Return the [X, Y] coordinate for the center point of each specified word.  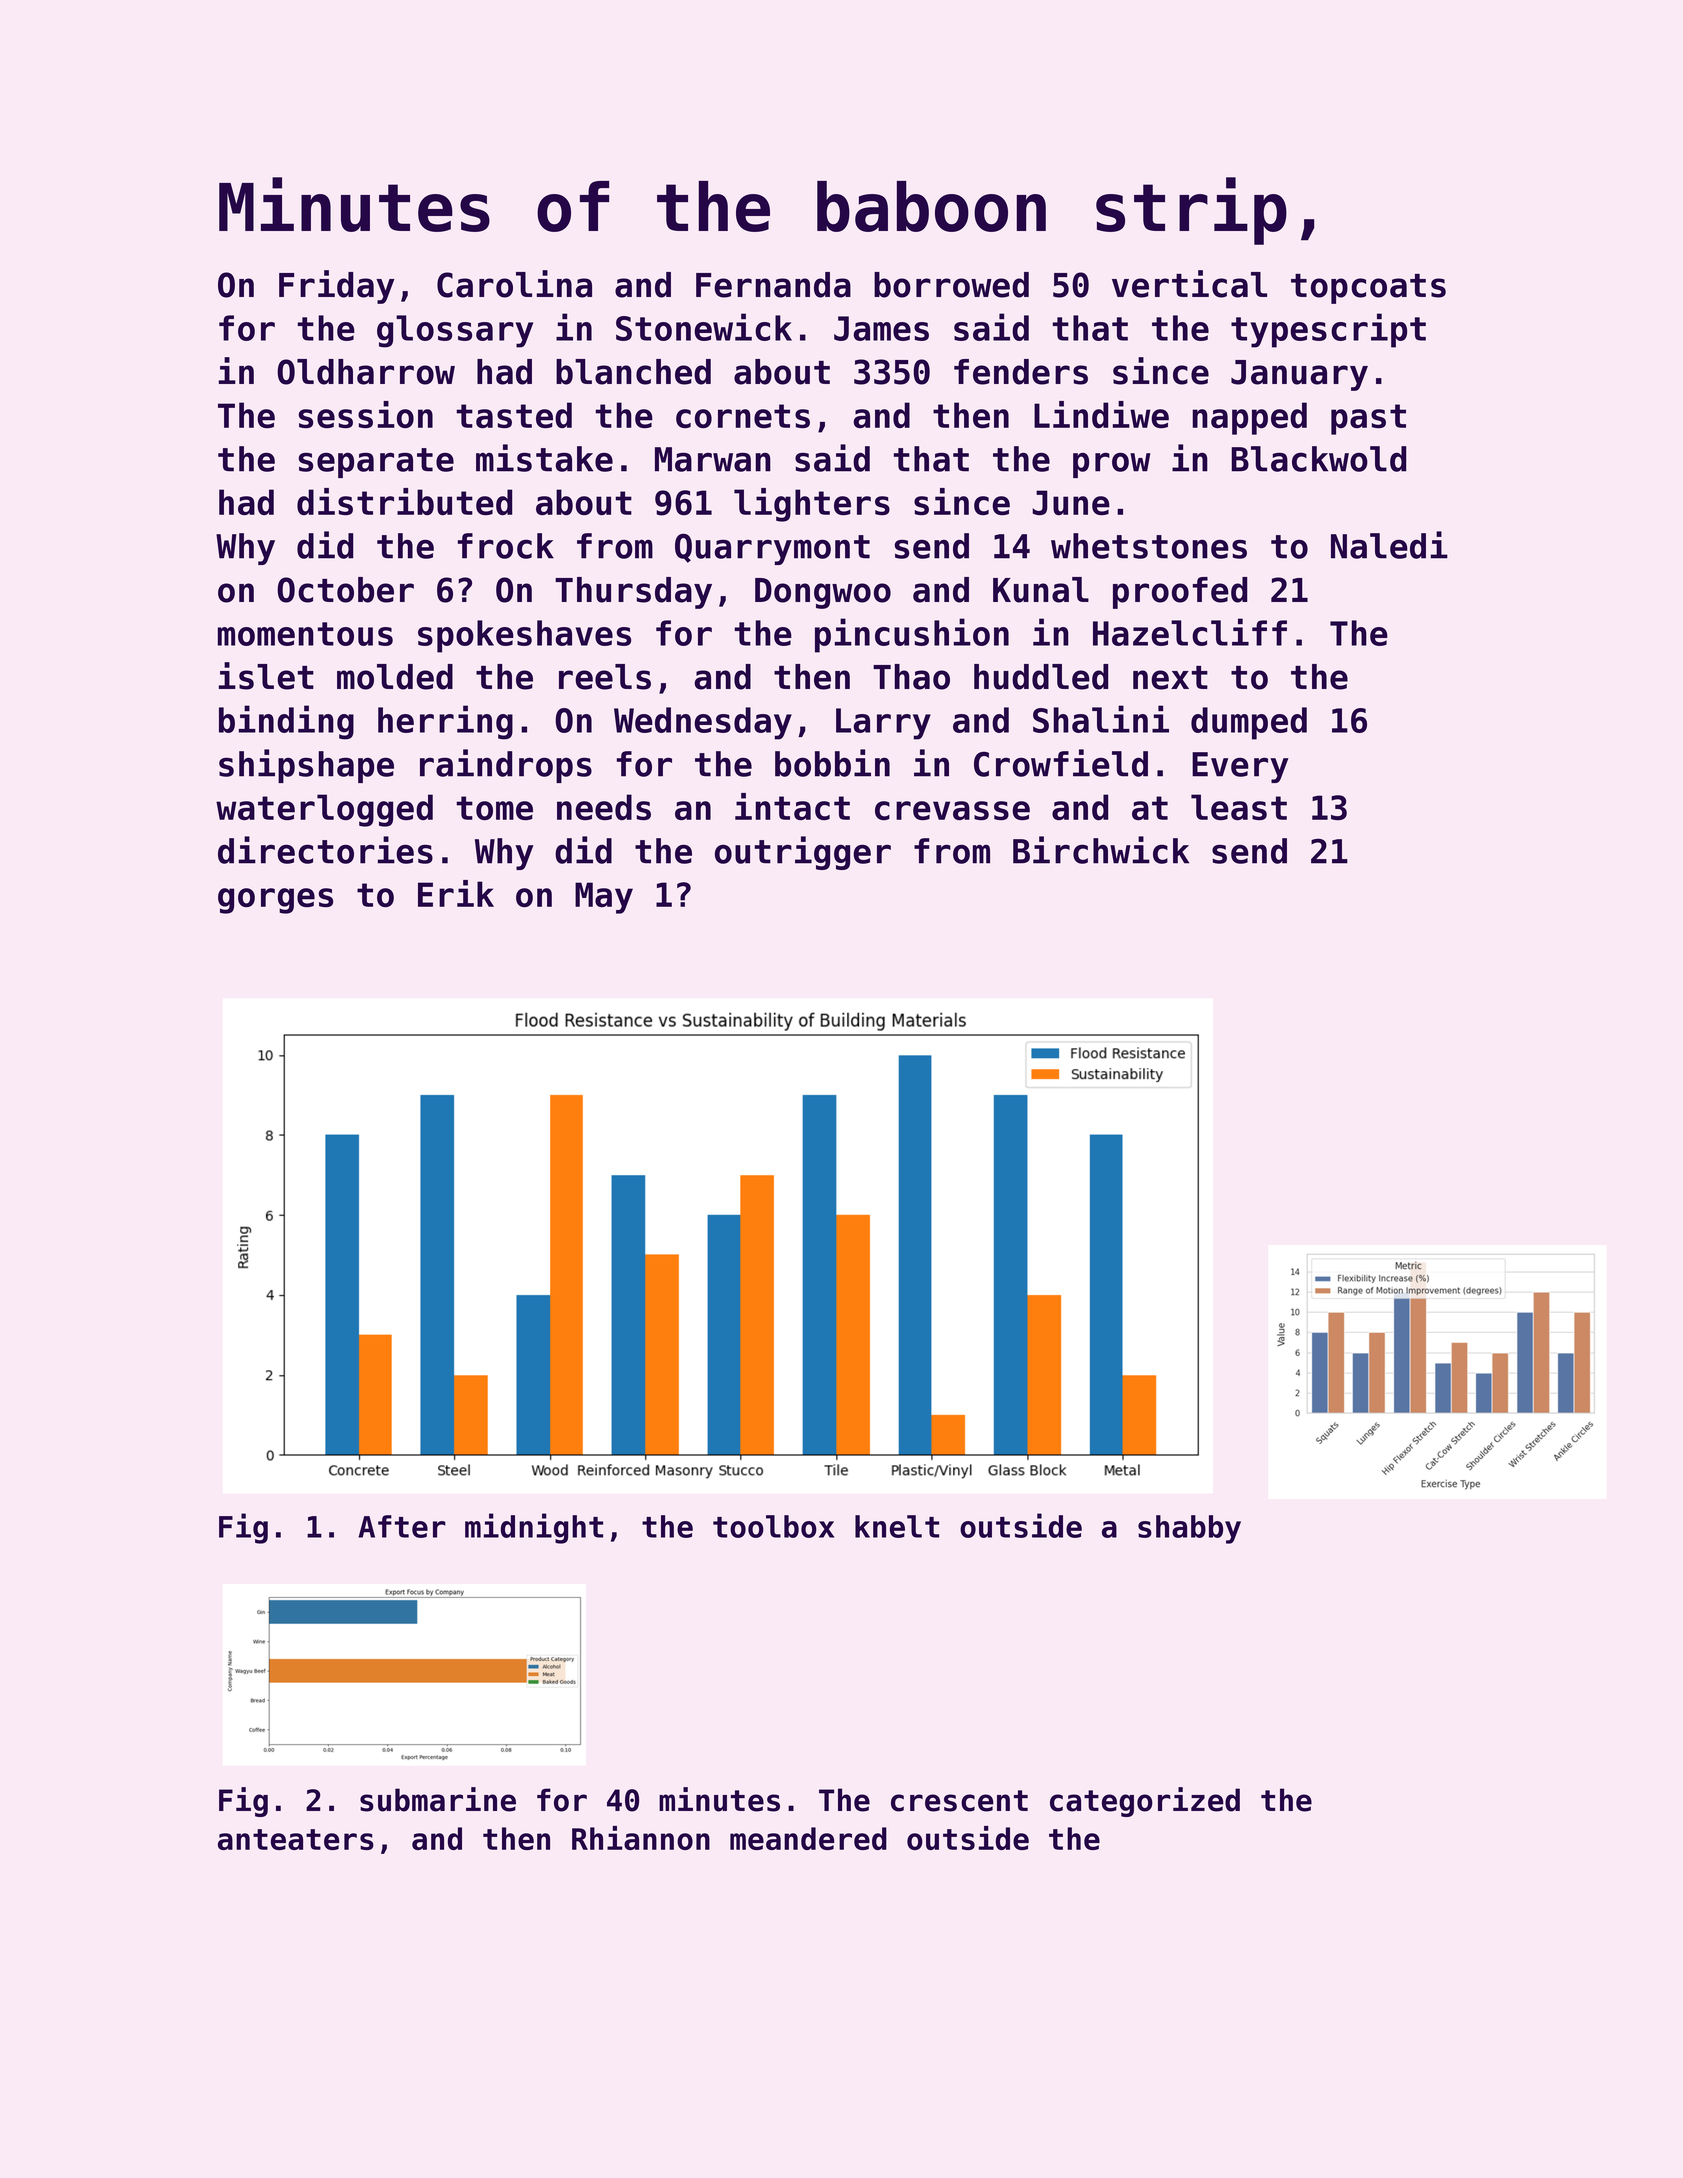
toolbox [773, 1526]
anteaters [296, 1839]
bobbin [832, 763]
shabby [1189, 1529]
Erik [456, 893]
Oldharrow [366, 372]
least [1239, 807]
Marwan [713, 459]
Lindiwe [1101, 414]
